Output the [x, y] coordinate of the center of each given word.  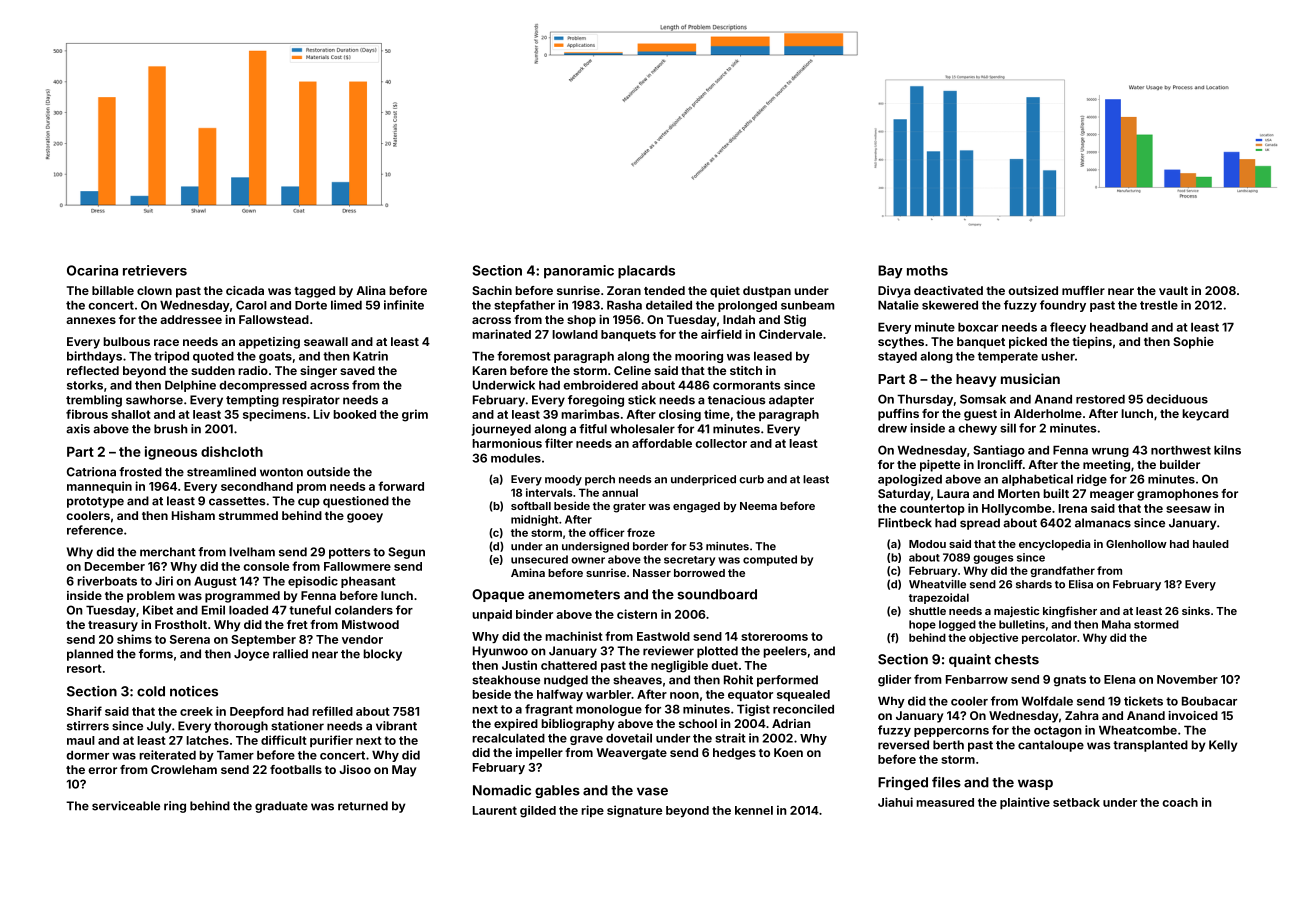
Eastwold [663, 636]
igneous [171, 453]
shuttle [927, 611]
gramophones [1177, 495]
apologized [910, 480]
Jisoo [355, 769]
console [266, 566]
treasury [113, 626]
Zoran [624, 290]
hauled [1211, 544]
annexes [91, 320]
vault [1173, 290]
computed [770, 560]
